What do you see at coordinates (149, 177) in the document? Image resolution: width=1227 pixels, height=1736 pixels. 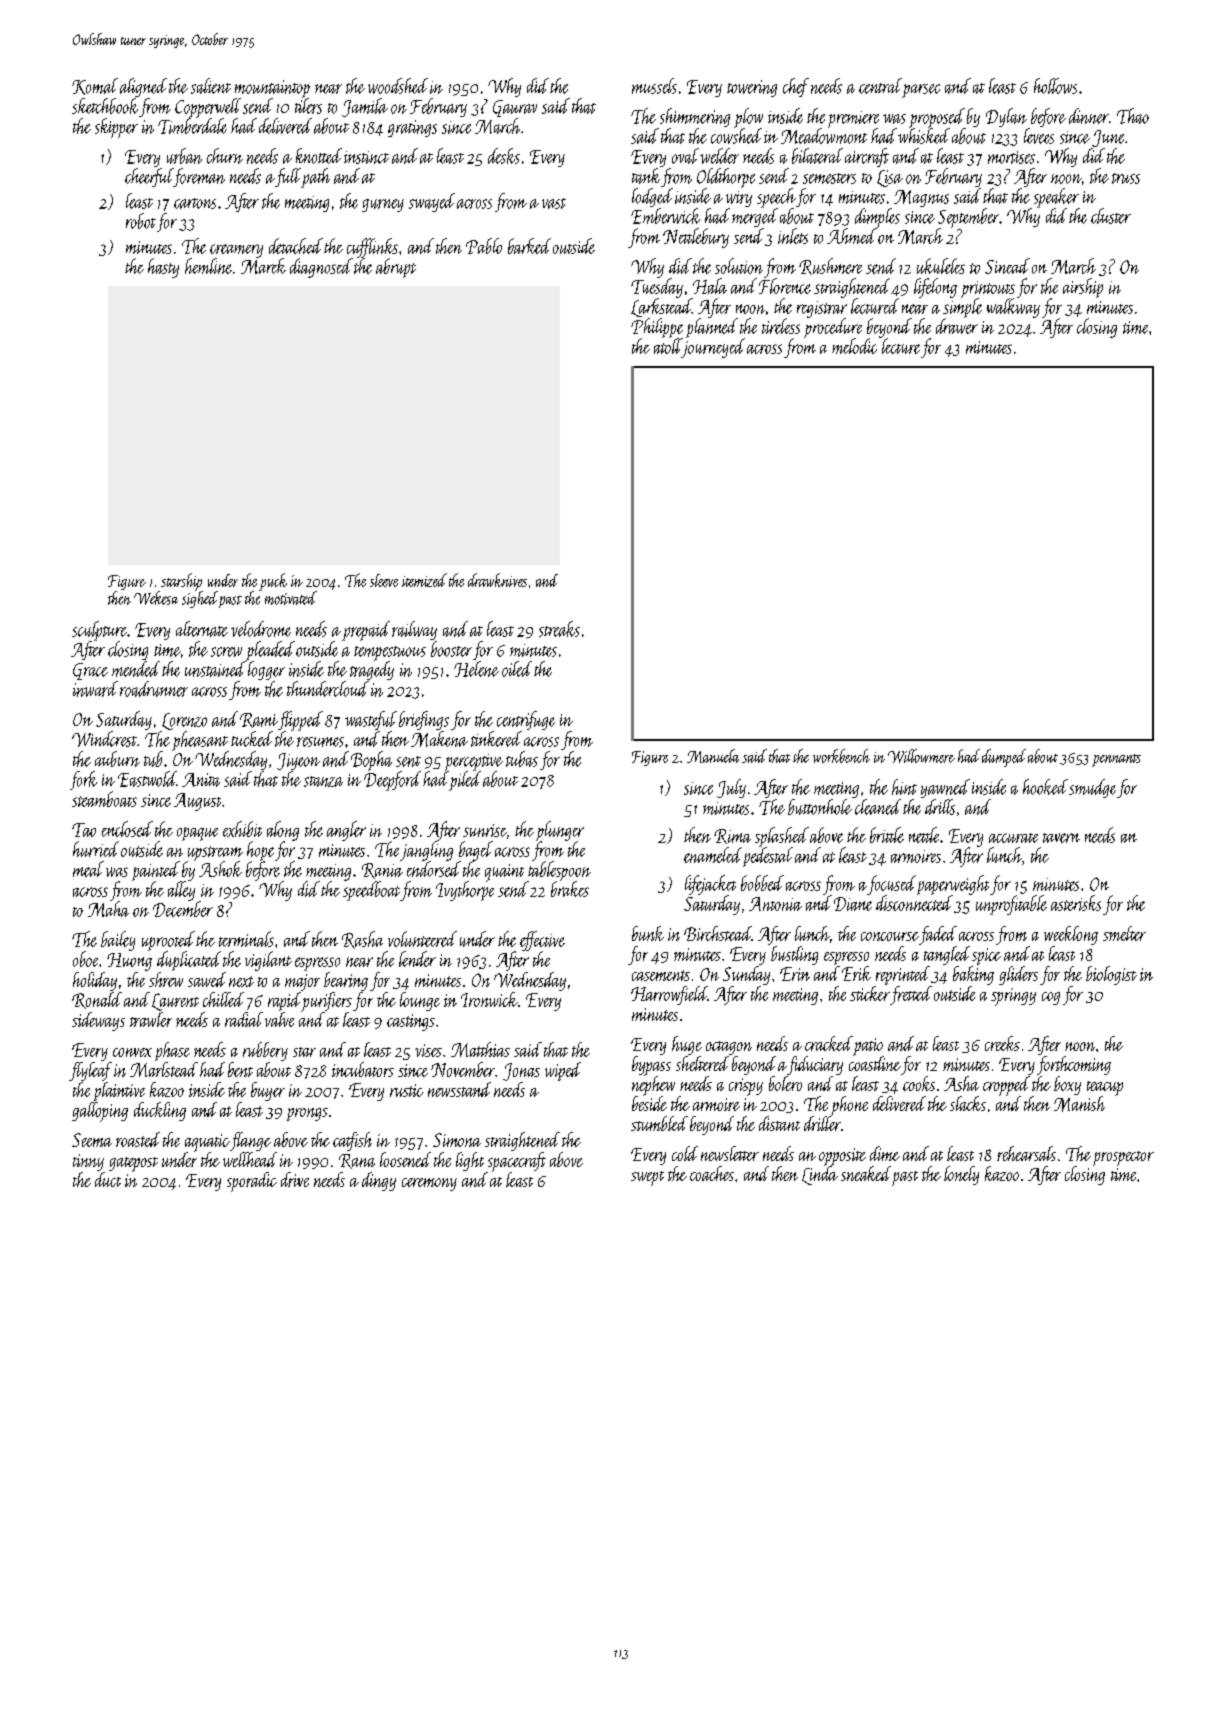 I see `cheerful` at bounding box center [149, 177].
